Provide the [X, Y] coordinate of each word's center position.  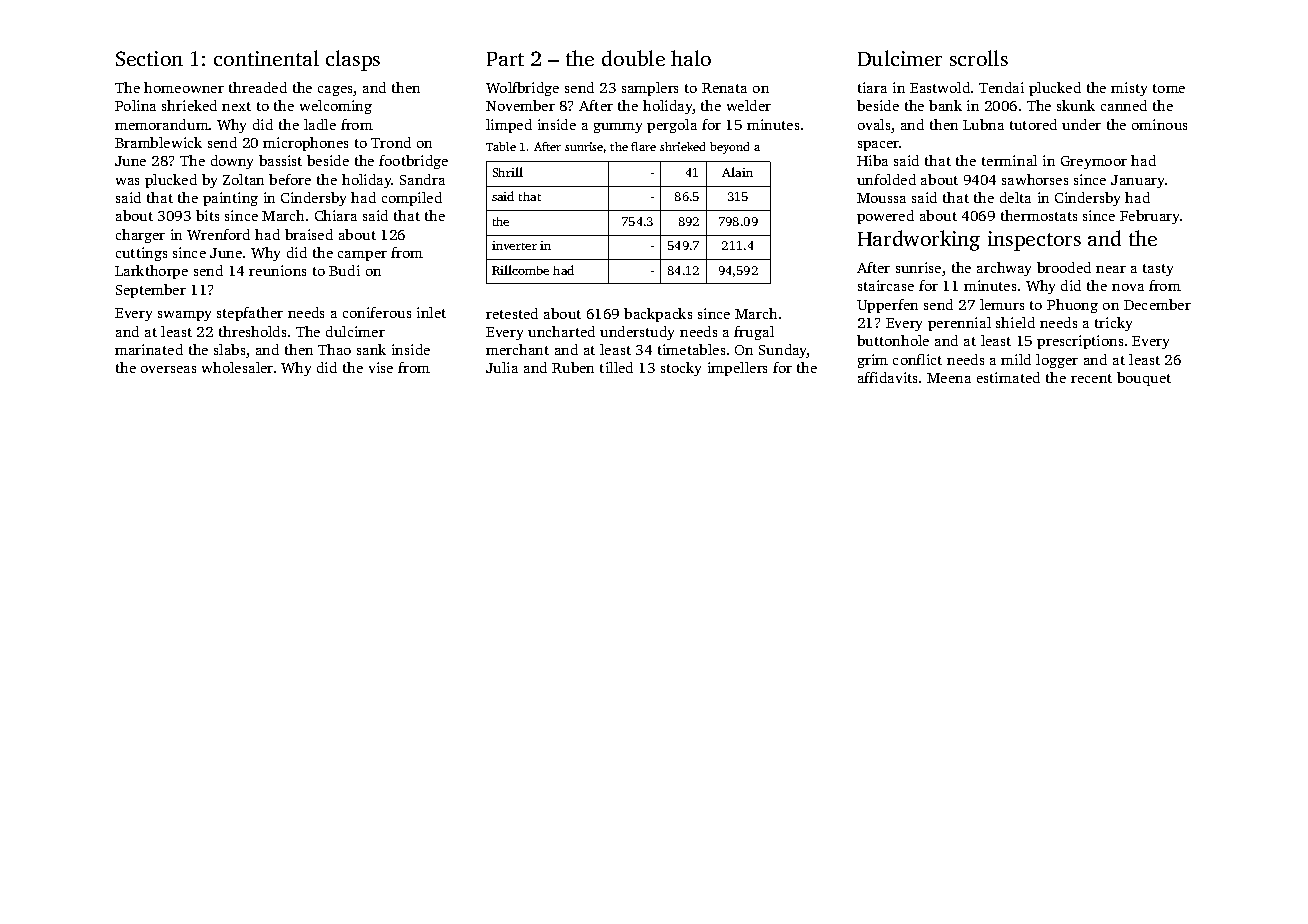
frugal [754, 333]
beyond [729, 148]
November [520, 105]
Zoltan [243, 179]
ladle [320, 124]
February [1150, 217]
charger [140, 236]
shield [1015, 322]
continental [266, 58]
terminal [1009, 160]
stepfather [250, 314]
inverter [514, 245]
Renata [724, 88]
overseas [168, 369]
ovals [874, 124]
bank [945, 105]
